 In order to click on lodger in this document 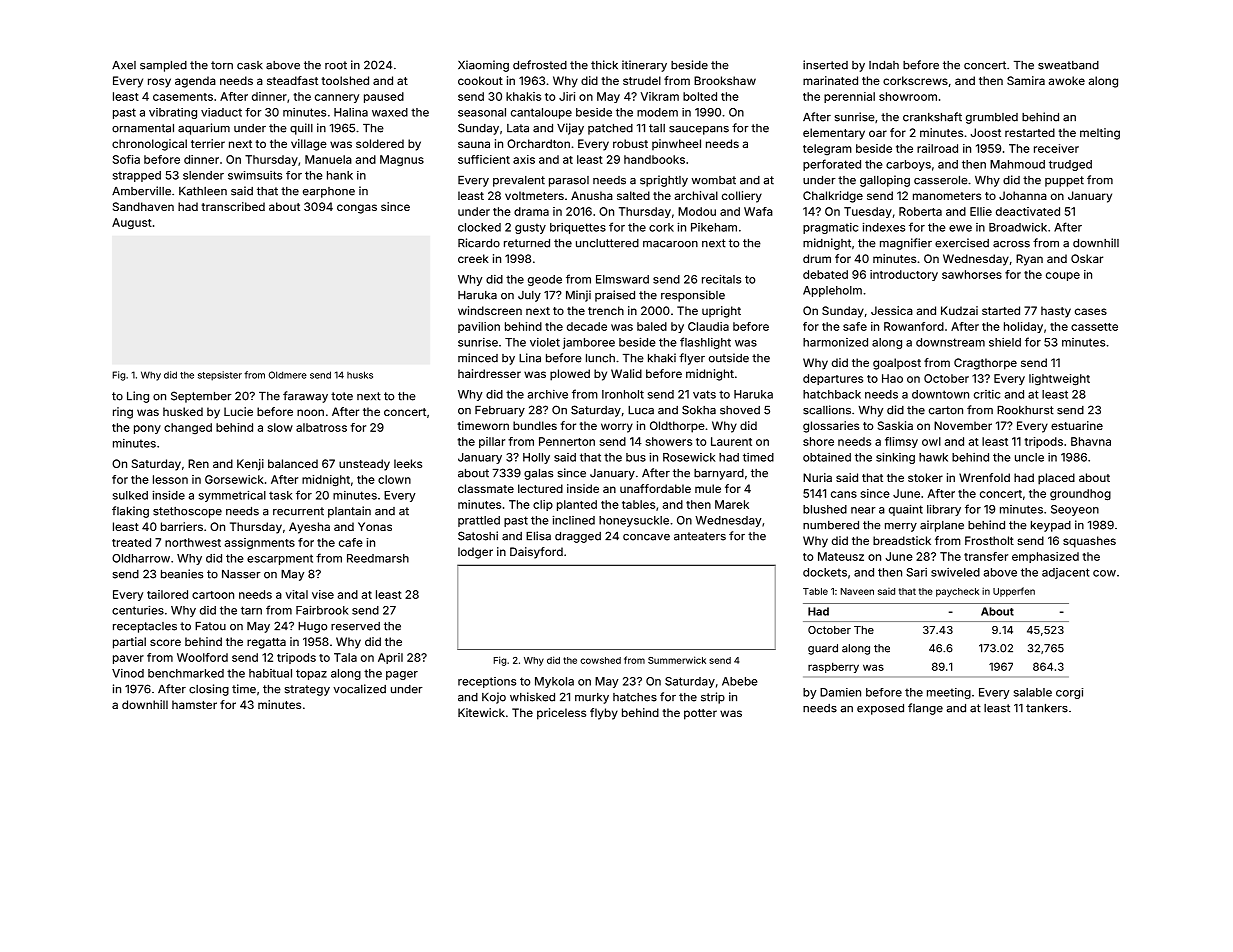, I will do `click(475, 553)`.
